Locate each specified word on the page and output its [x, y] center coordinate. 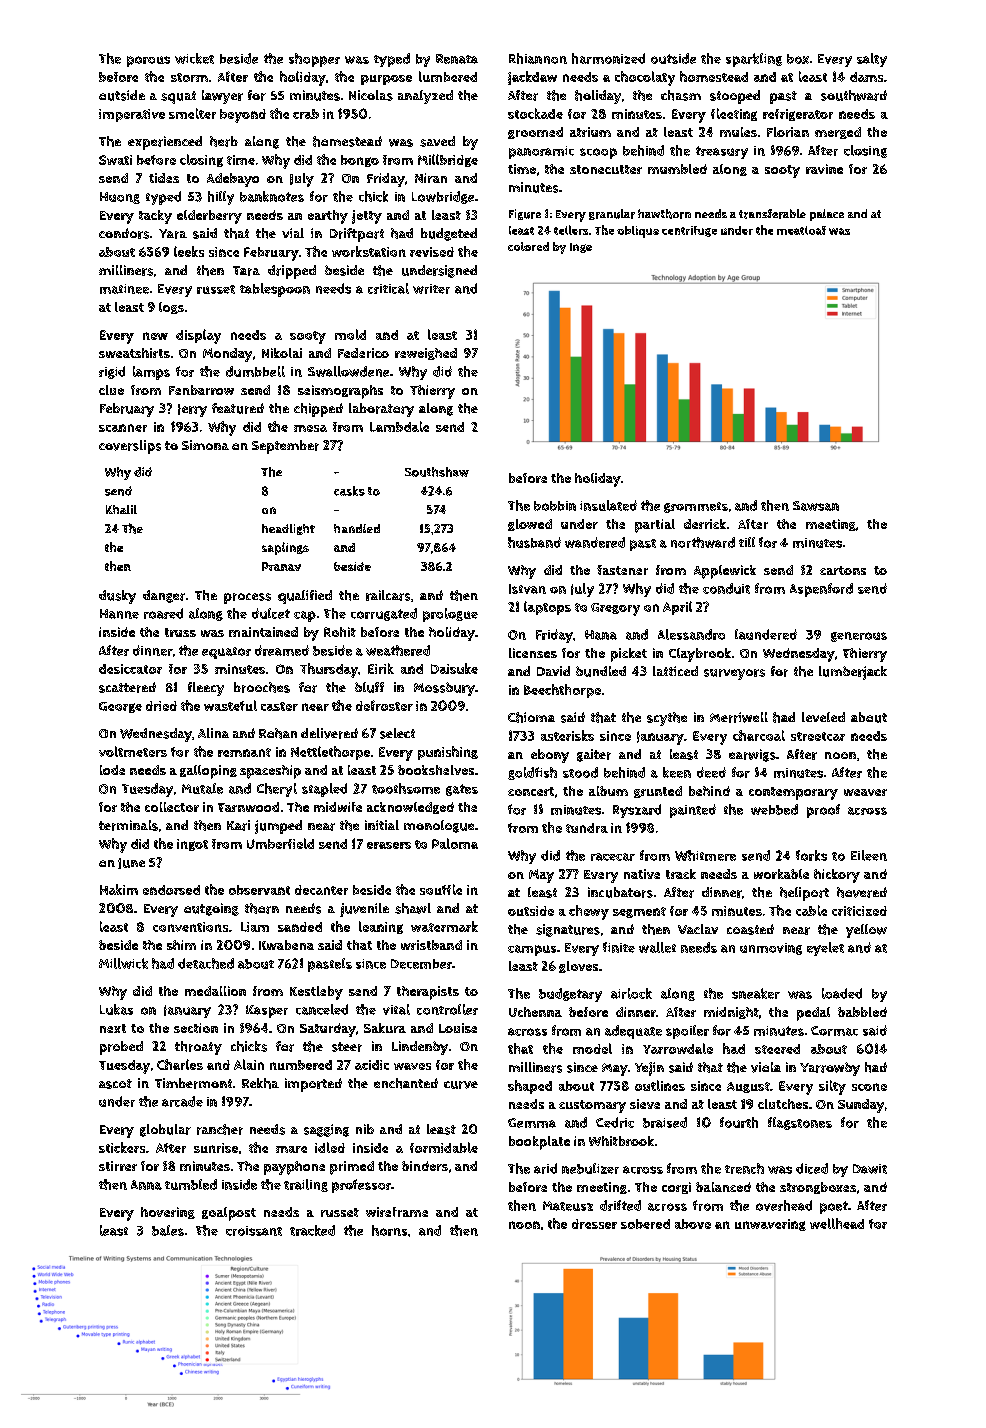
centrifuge [689, 231]
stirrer [118, 1166]
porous [148, 61]
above [693, 1224]
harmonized [608, 58]
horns [389, 1230]
